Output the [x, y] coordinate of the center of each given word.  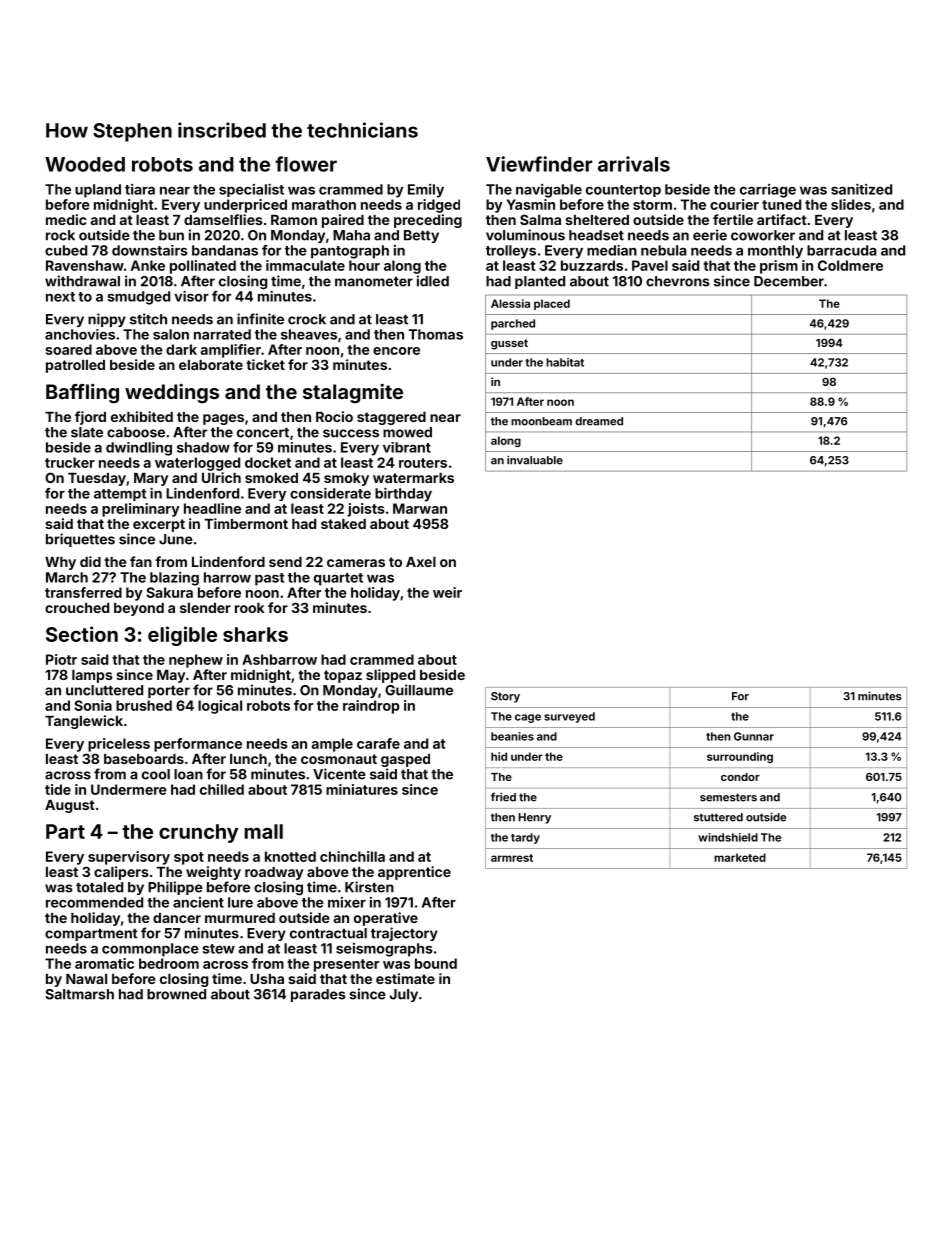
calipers [121, 873]
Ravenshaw [85, 265]
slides [851, 204]
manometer [374, 282]
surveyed [569, 717]
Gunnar [754, 736]
